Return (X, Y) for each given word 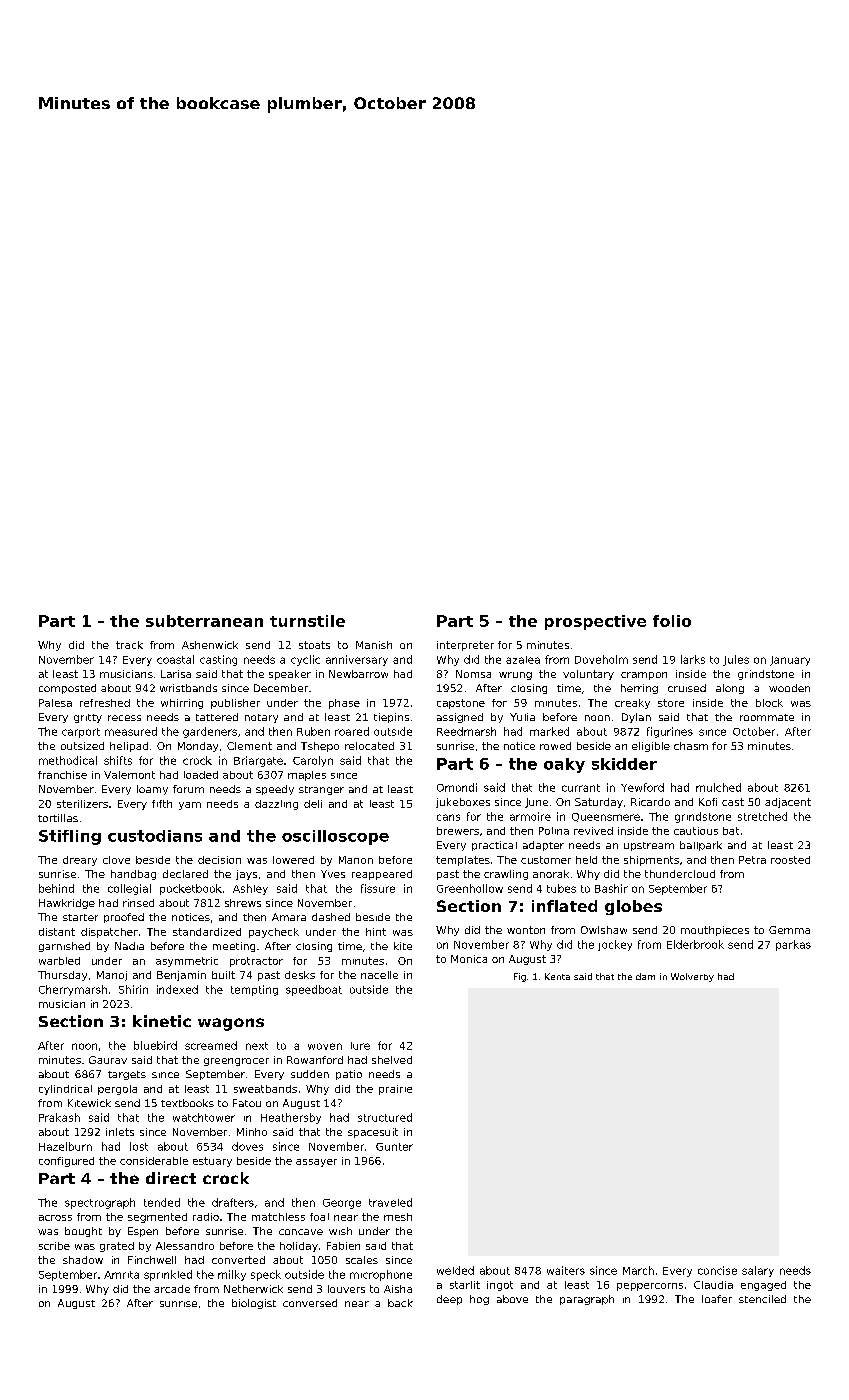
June (536, 803)
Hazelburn (65, 1146)
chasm (691, 746)
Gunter (394, 1147)
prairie (395, 1090)
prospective (595, 622)
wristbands (188, 688)
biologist (254, 1304)
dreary (80, 861)
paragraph (587, 1300)
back (400, 1303)
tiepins (391, 718)
